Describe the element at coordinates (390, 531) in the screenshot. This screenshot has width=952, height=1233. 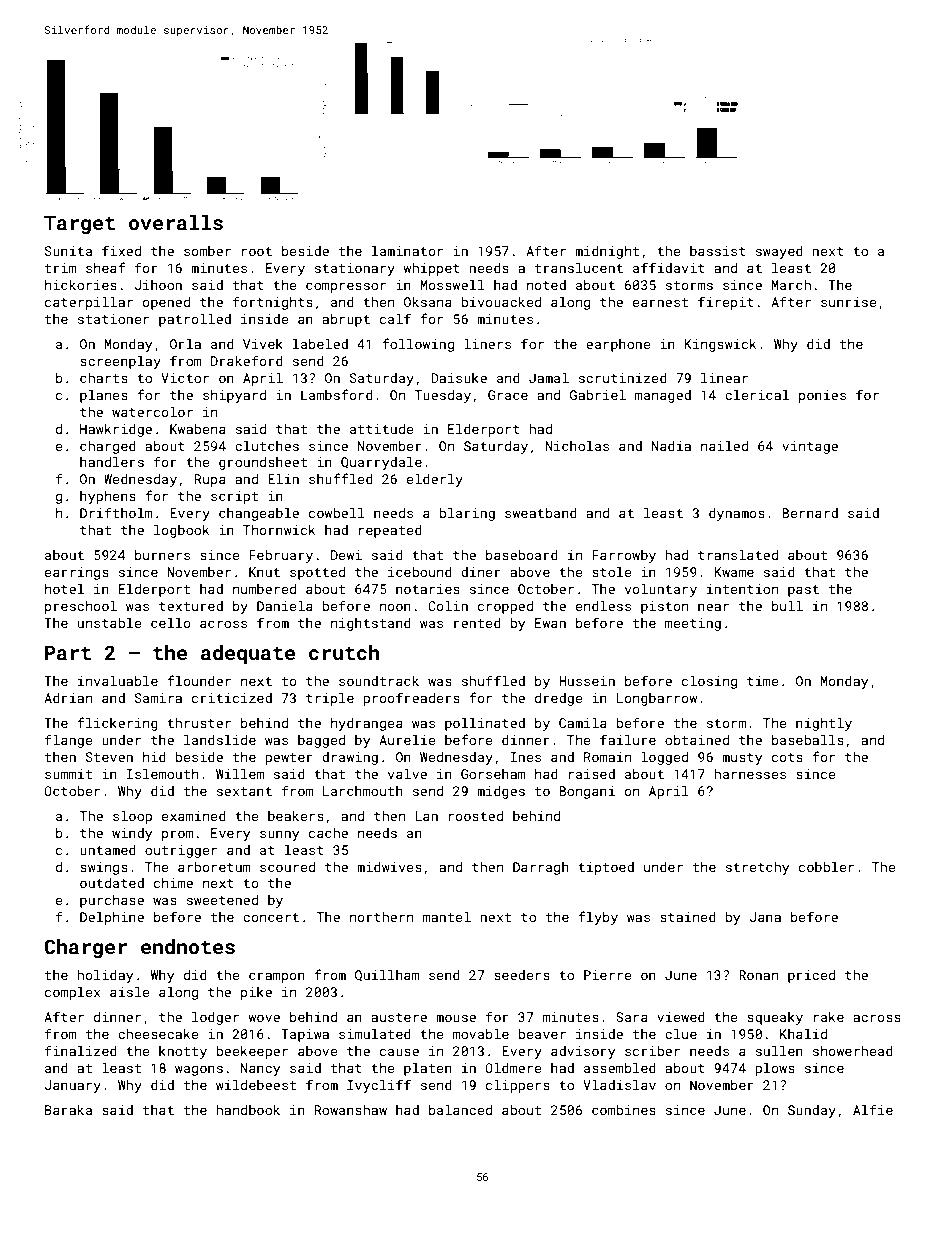
I see `repeated` at that location.
